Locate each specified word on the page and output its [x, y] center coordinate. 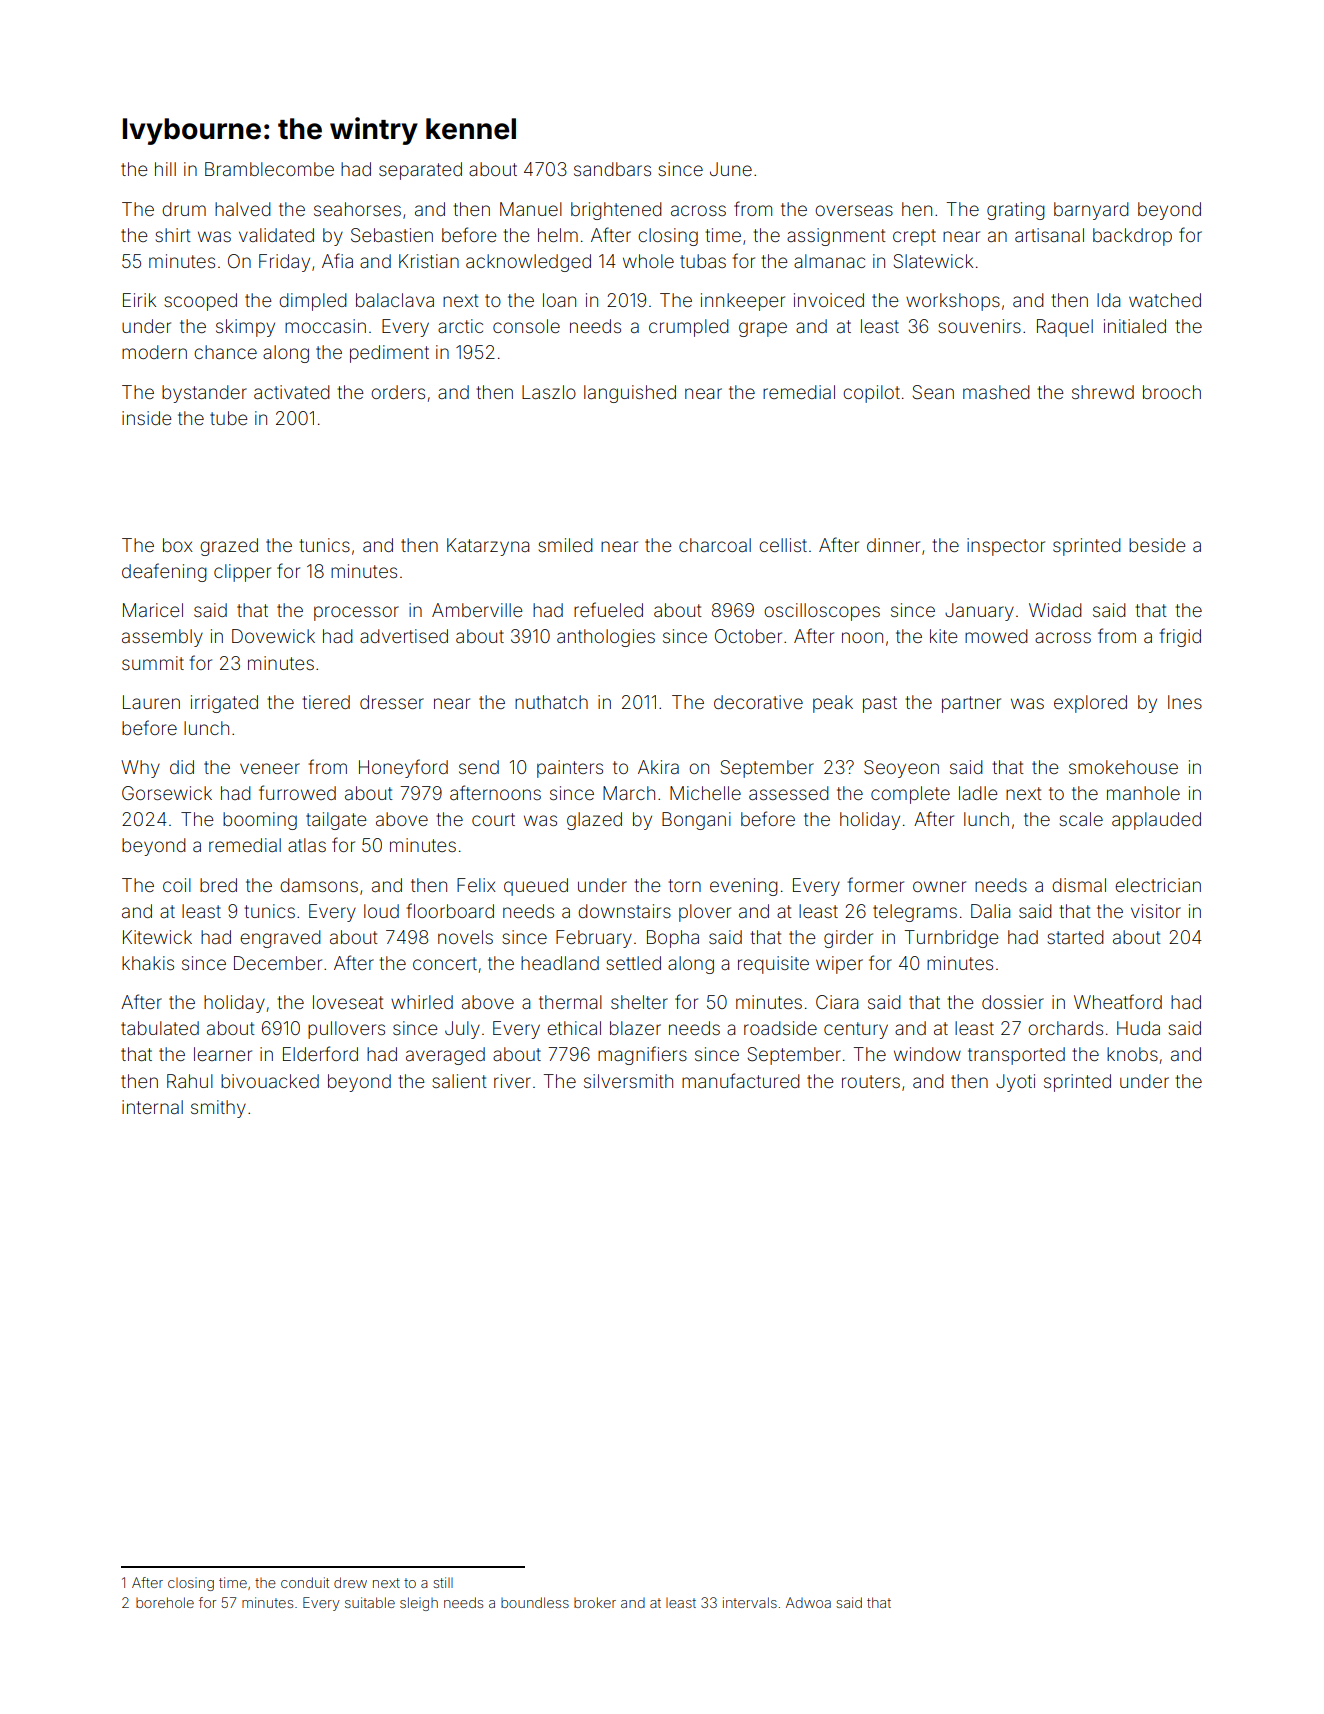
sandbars [612, 169]
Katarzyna [488, 547]
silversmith [628, 1081]
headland [560, 963]
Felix [476, 885]
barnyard [1091, 211]
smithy [218, 1109]
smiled [566, 545]
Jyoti [1015, 1083]
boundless [535, 1602]
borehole [165, 1602]
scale [1081, 819]
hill [165, 169]
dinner [893, 545]
